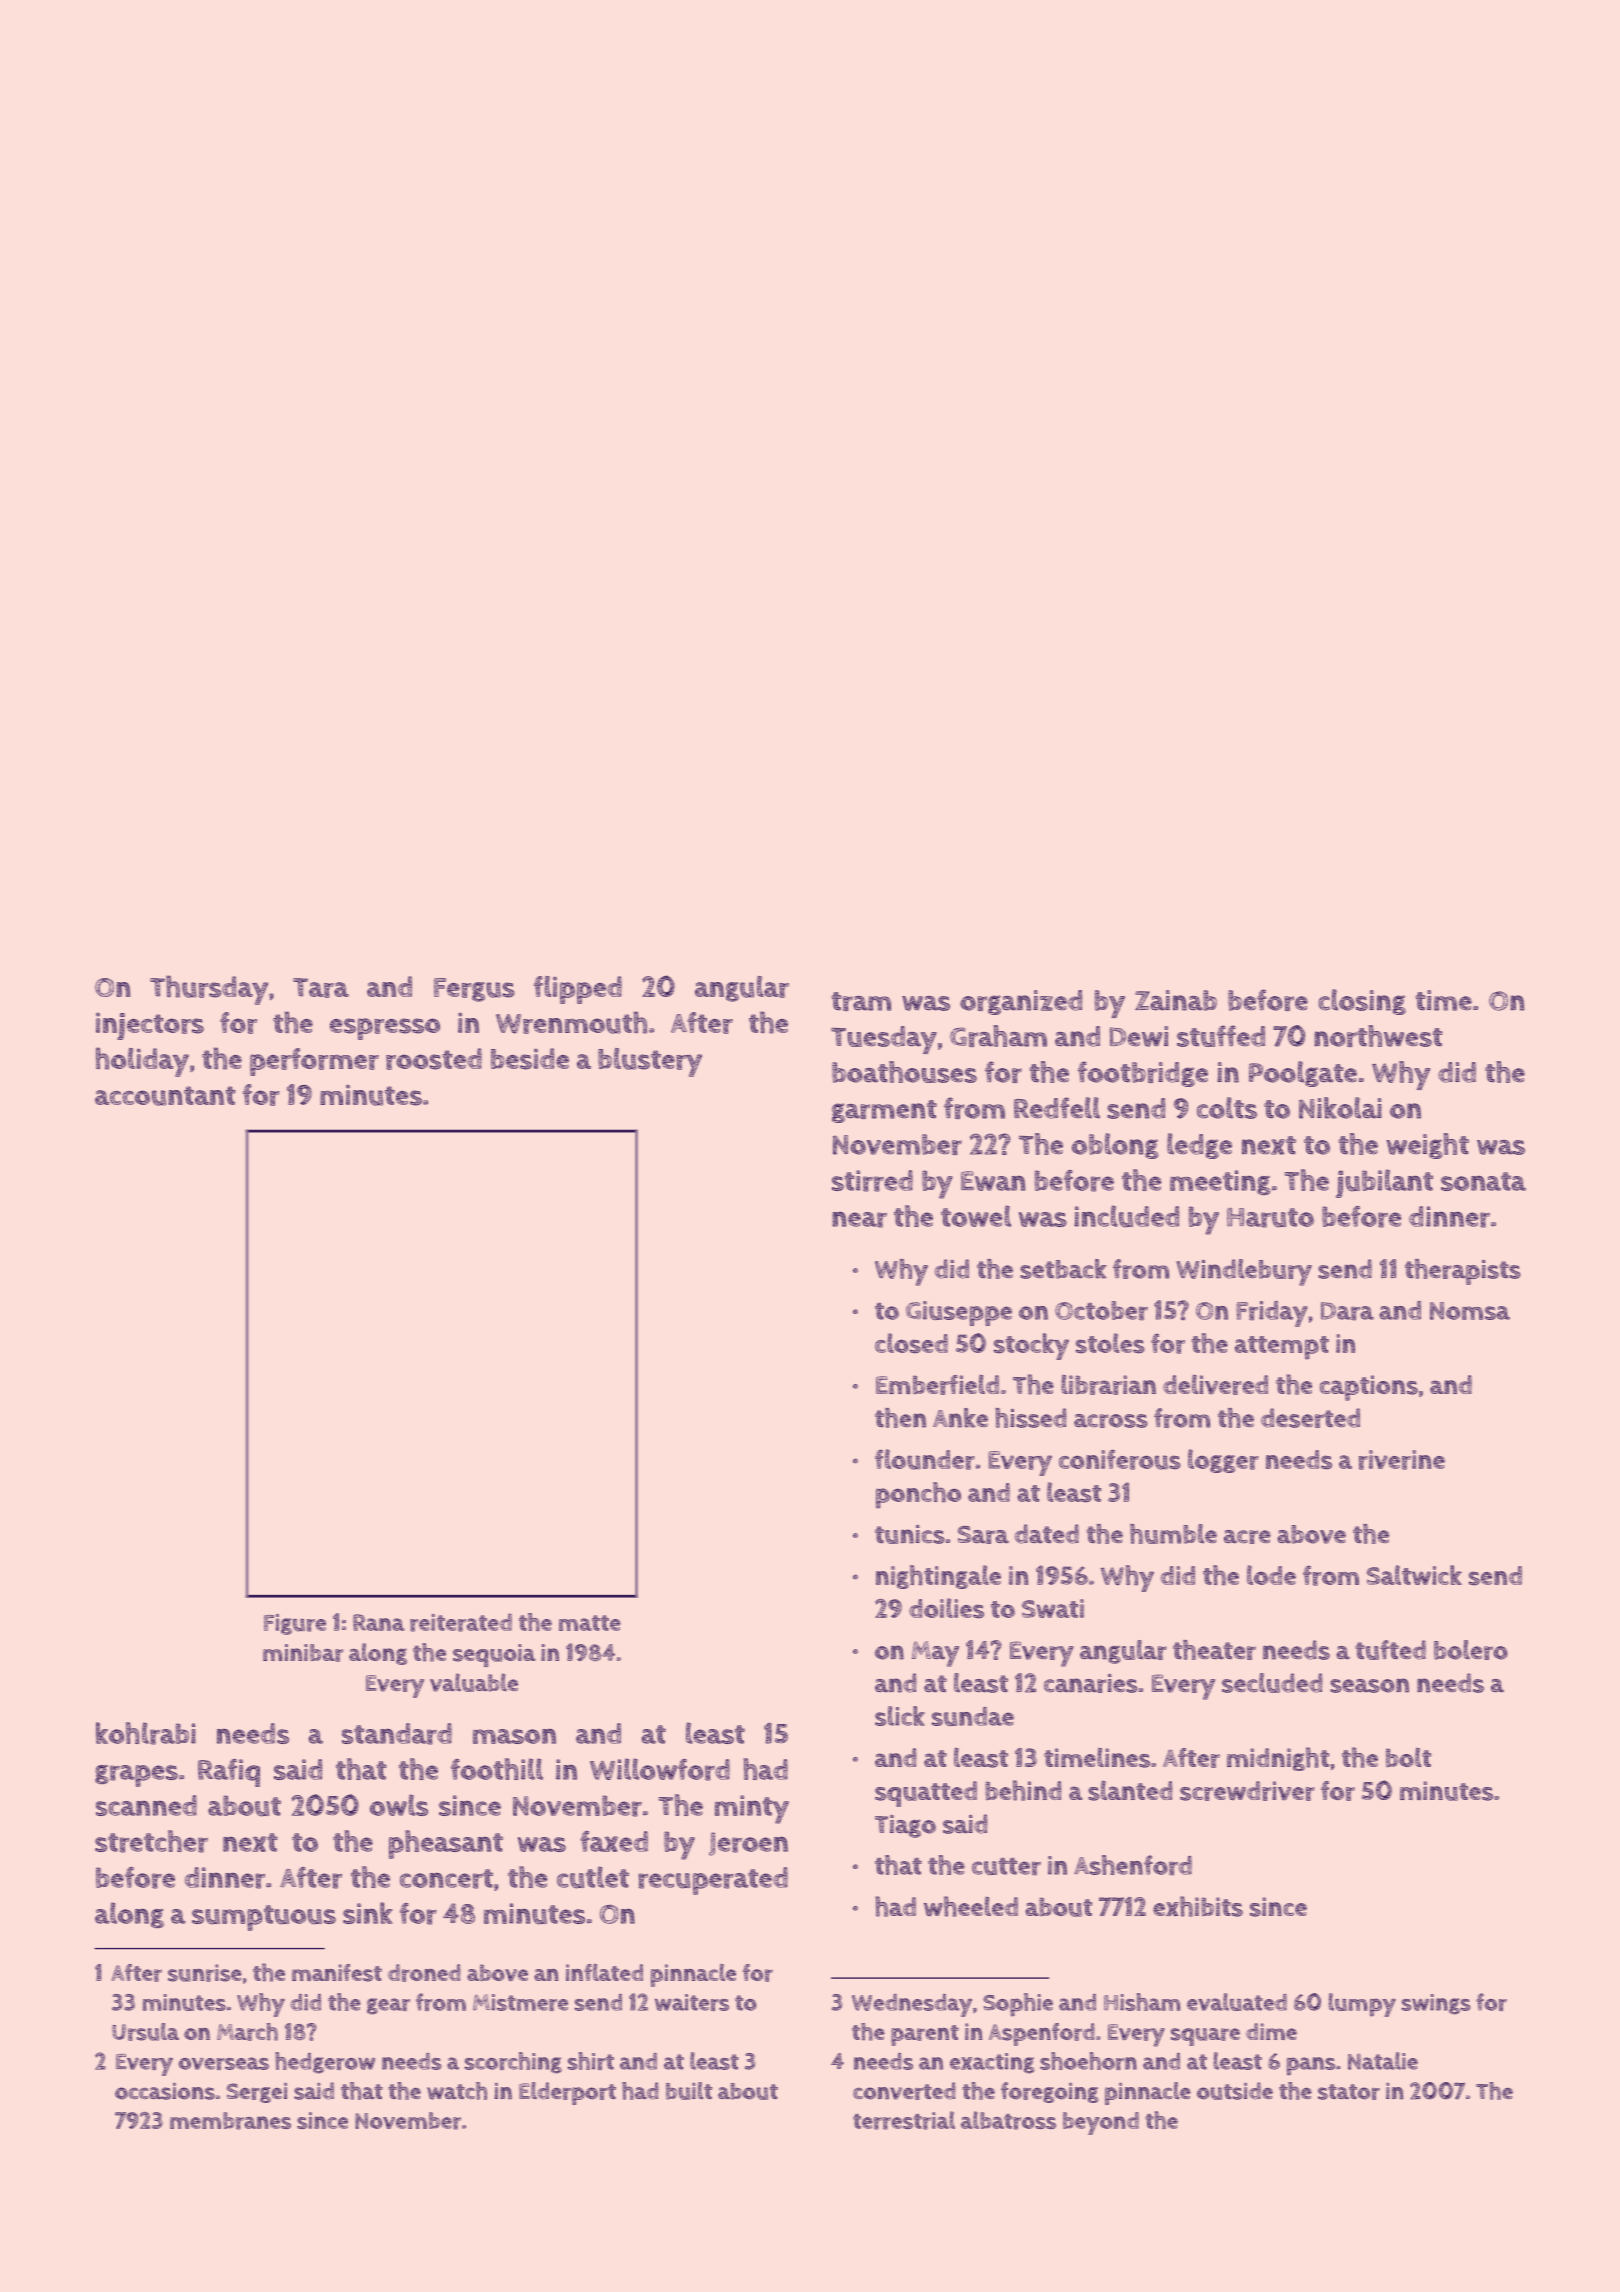 The image size is (1620, 2292). Describe the element at coordinates (230, 2121) in the document. I see `membranes` at that location.
